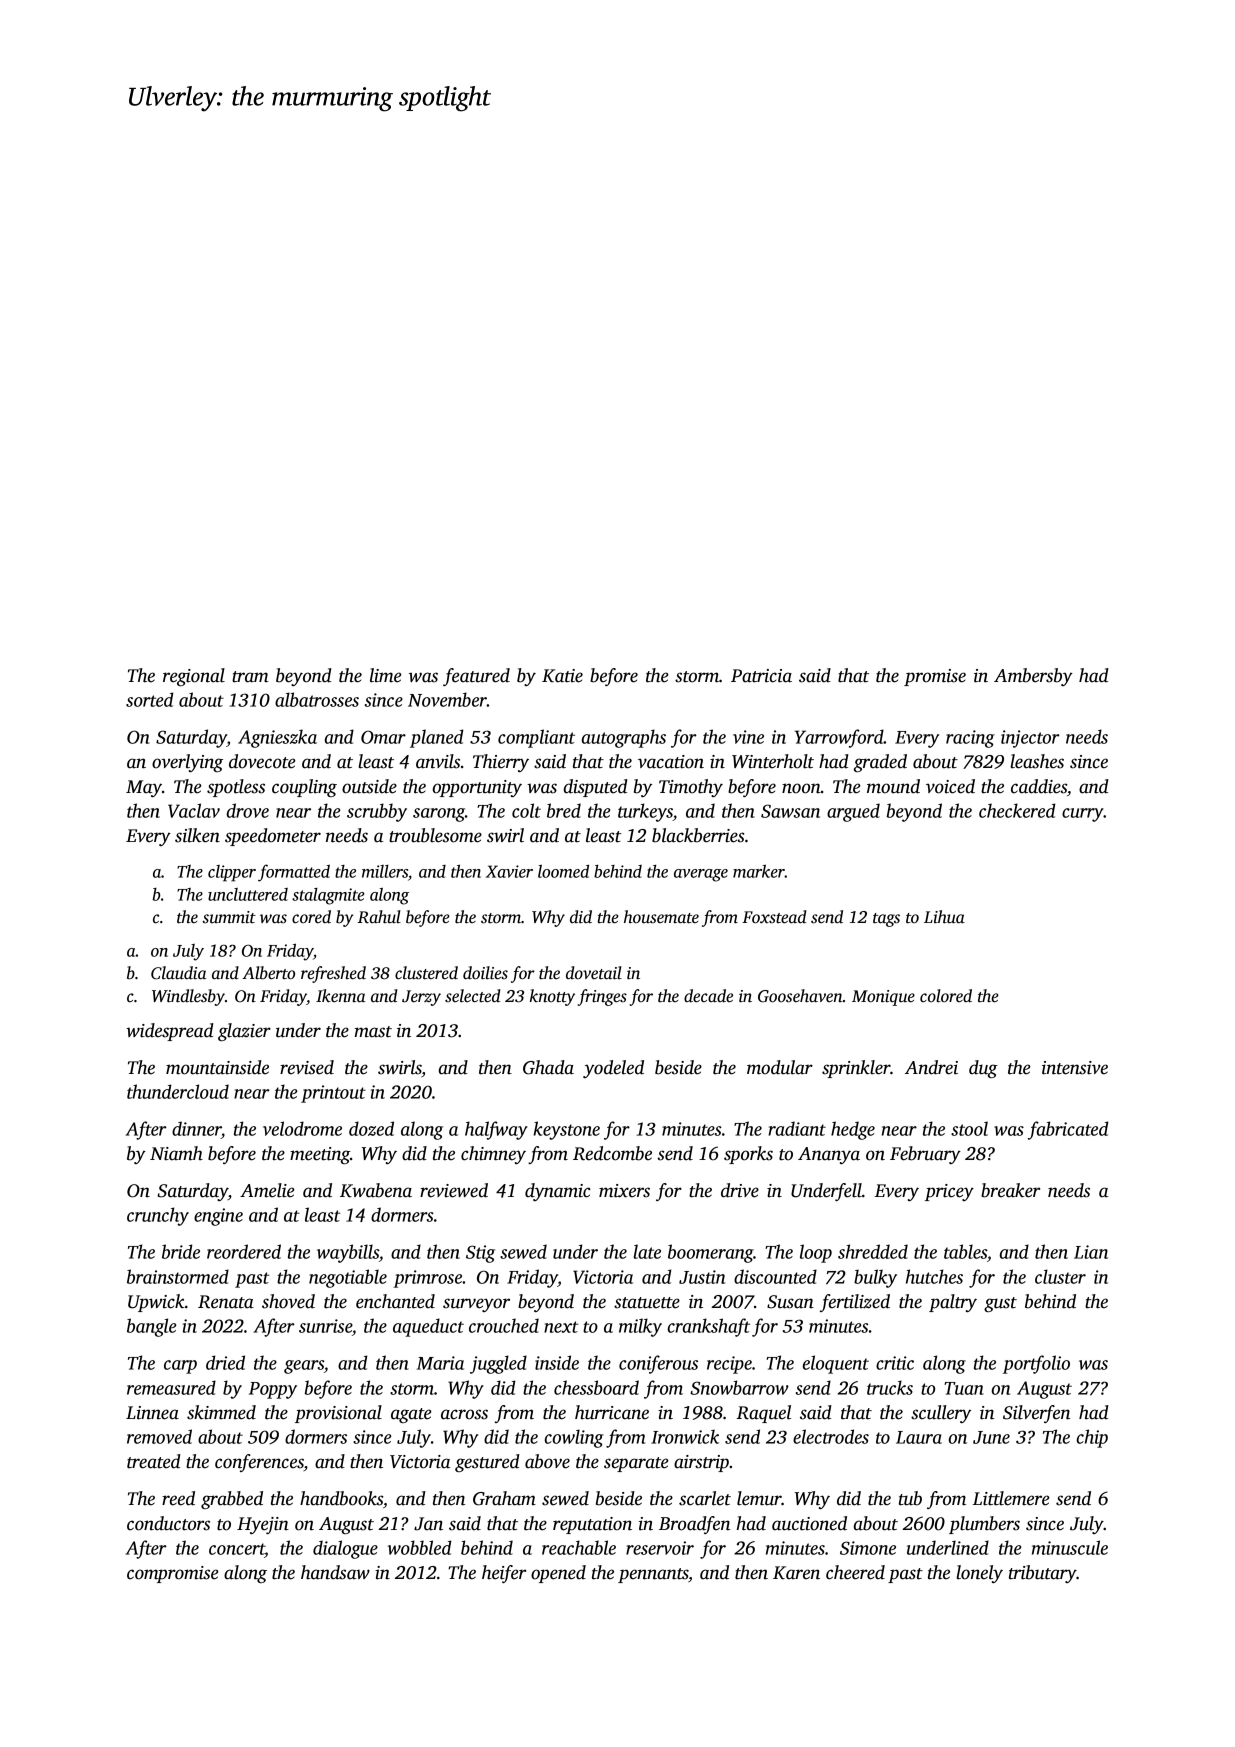 The height and width of the document is (1747, 1235). What do you see at coordinates (748, 737) in the document?
I see `vine` at bounding box center [748, 737].
